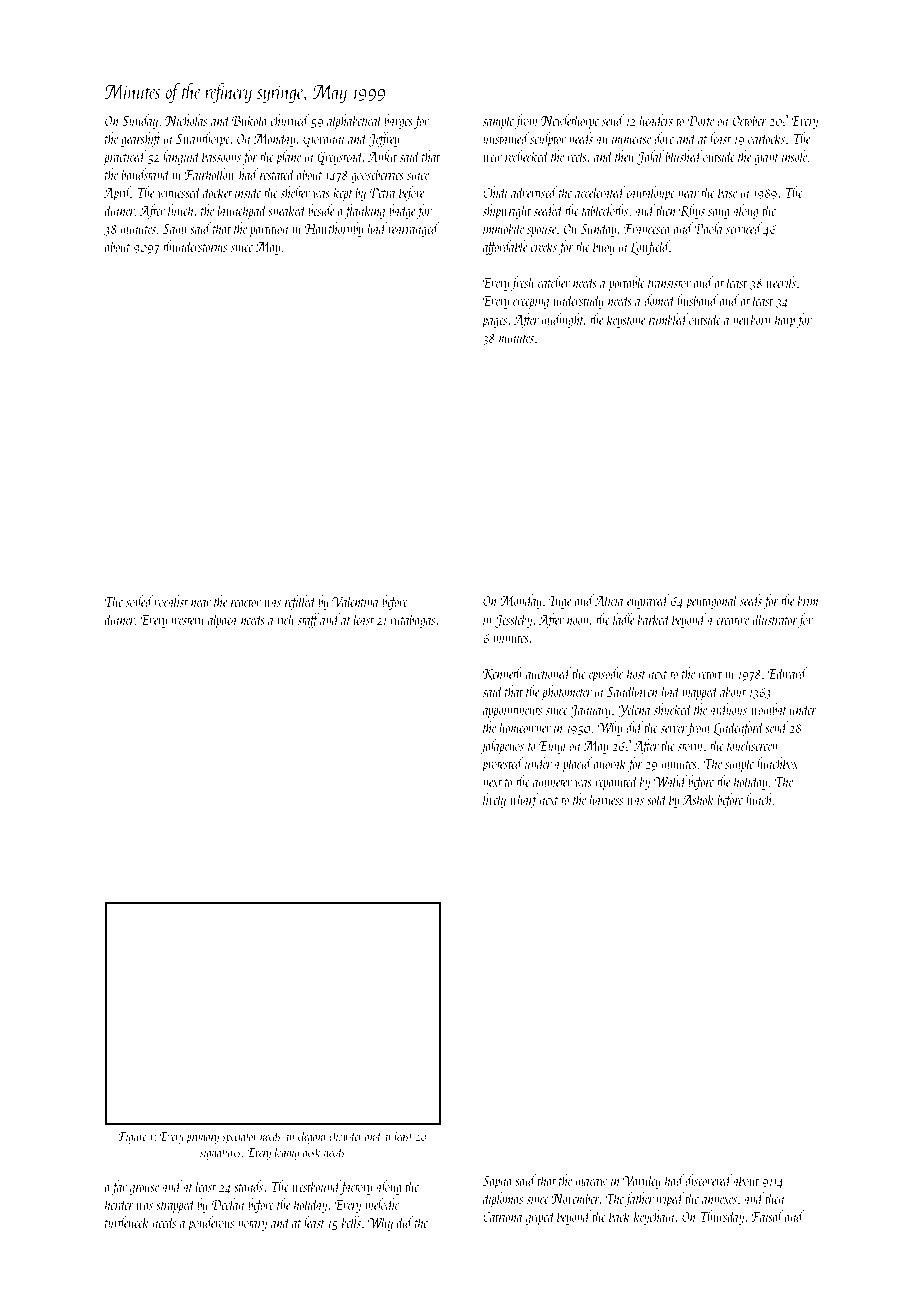  What do you see at coordinates (563, 320) in the document?
I see `midnight` at bounding box center [563, 320].
